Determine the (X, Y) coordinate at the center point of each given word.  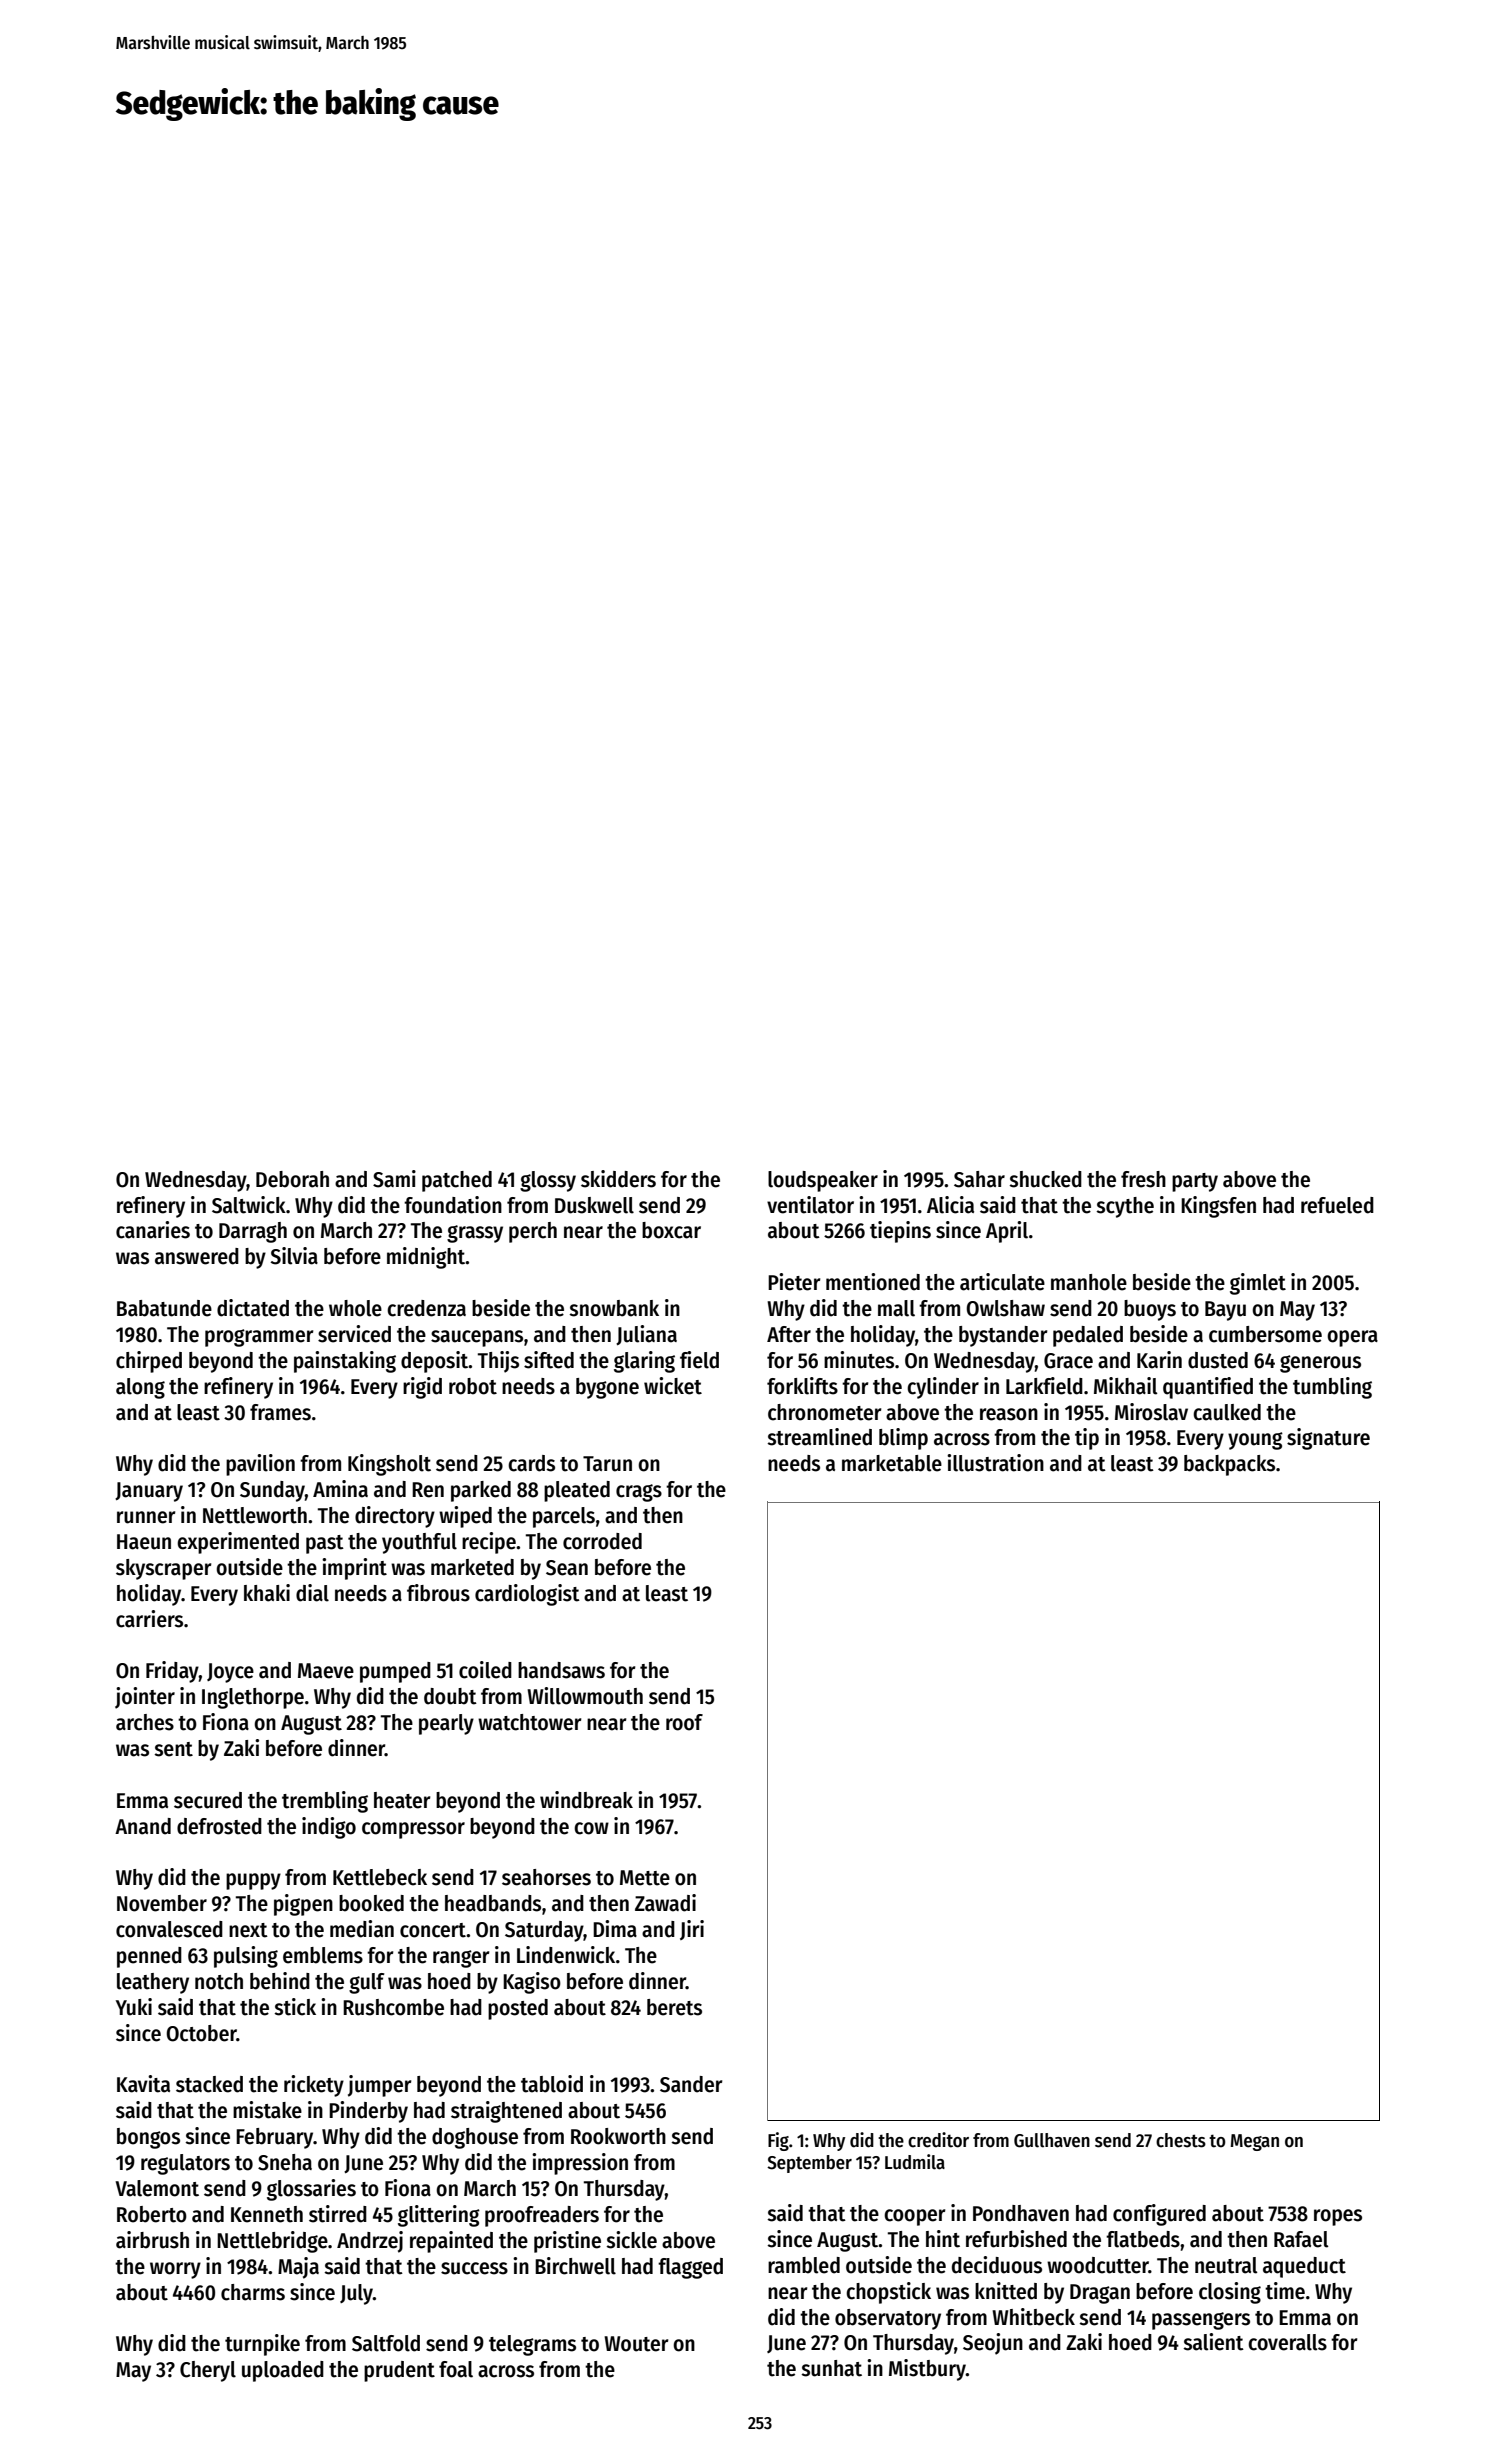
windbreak (586, 1800)
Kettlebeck (380, 1877)
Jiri (692, 1930)
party (1195, 1182)
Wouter (636, 2344)
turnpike (262, 2345)
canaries (153, 1230)
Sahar (979, 1179)
